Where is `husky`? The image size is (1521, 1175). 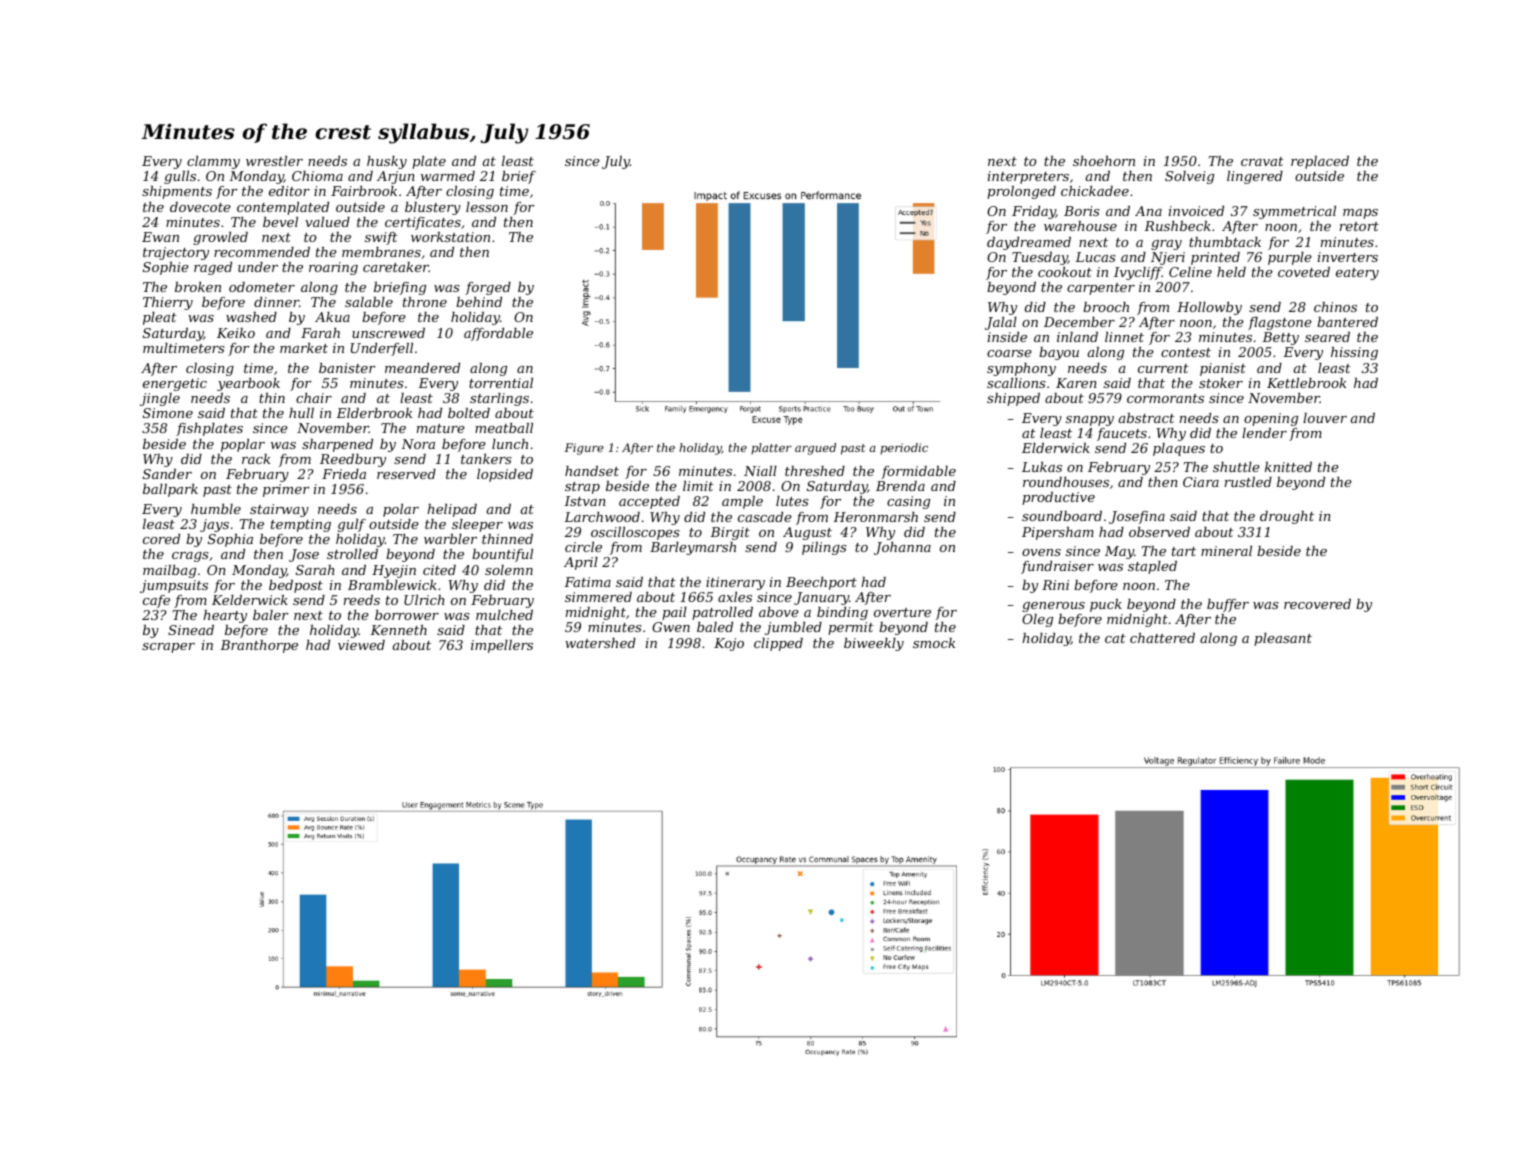 husky is located at coordinates (387, 162).
